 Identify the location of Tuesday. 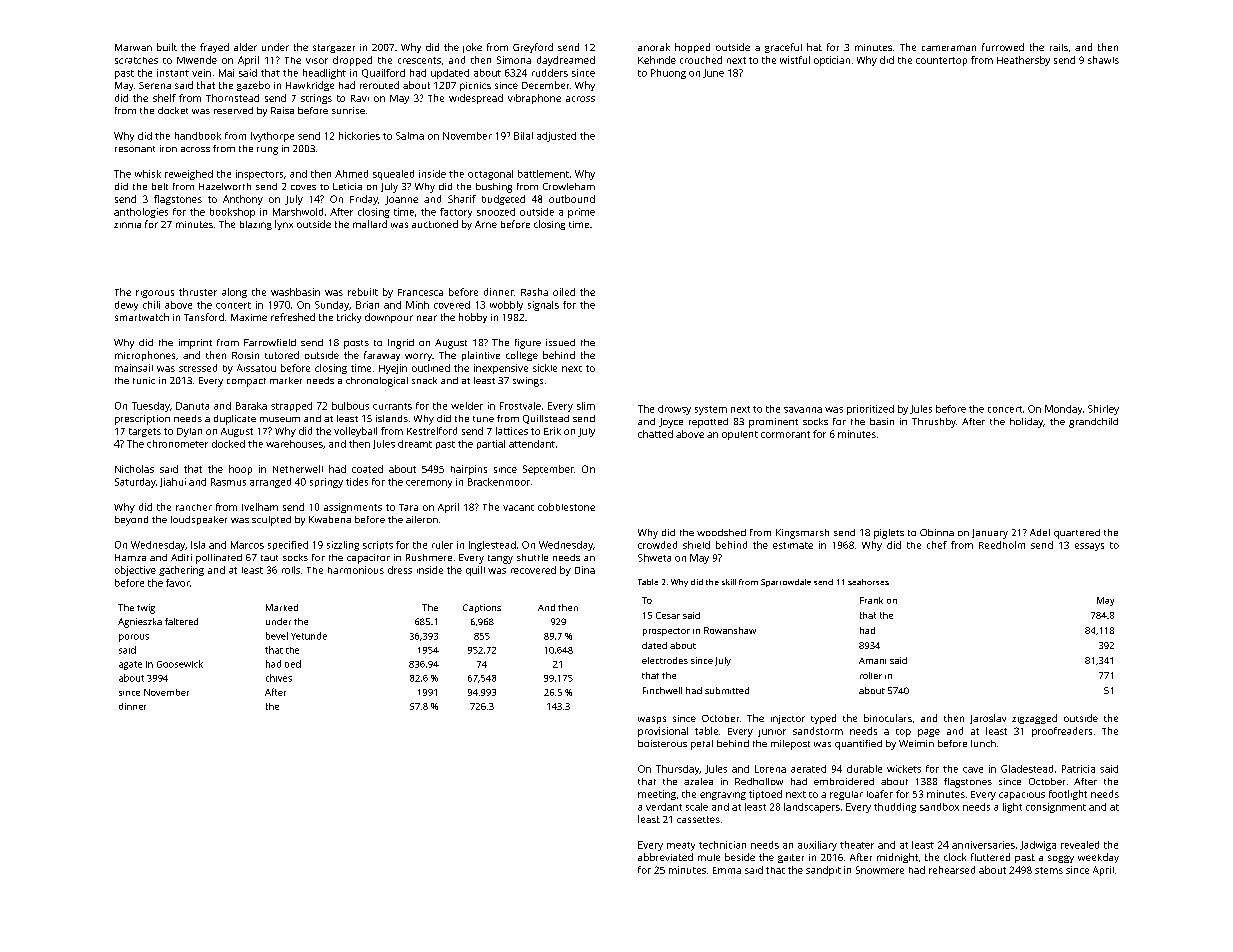
(151, 407).
